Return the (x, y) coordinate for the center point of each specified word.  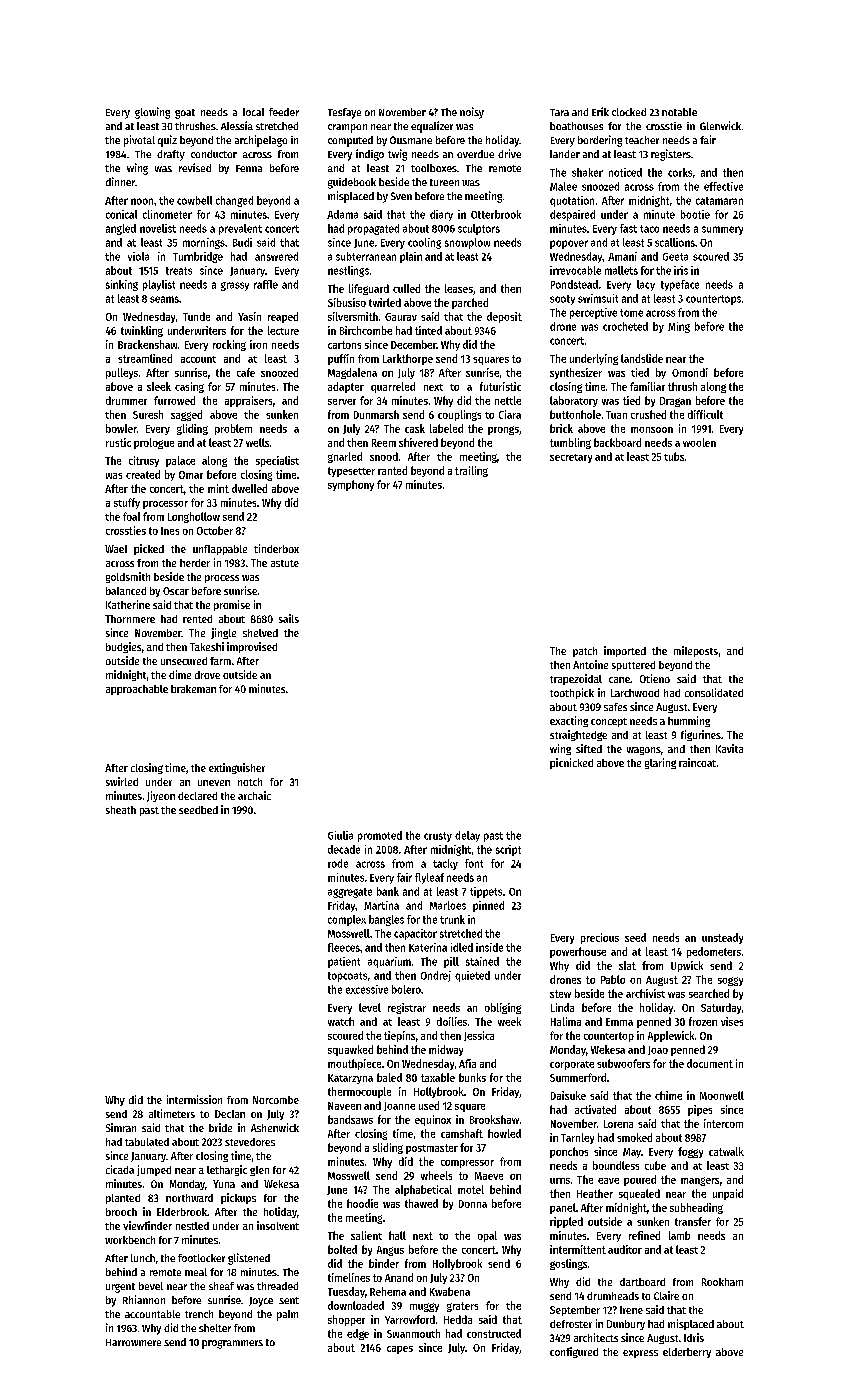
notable (679, 112)
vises (732, 1021)
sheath (121, 810)
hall (397, 1235)
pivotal (139, 141)
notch (250, 782)
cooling (424, 243)
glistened (249, 1259)
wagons (644, 751)
